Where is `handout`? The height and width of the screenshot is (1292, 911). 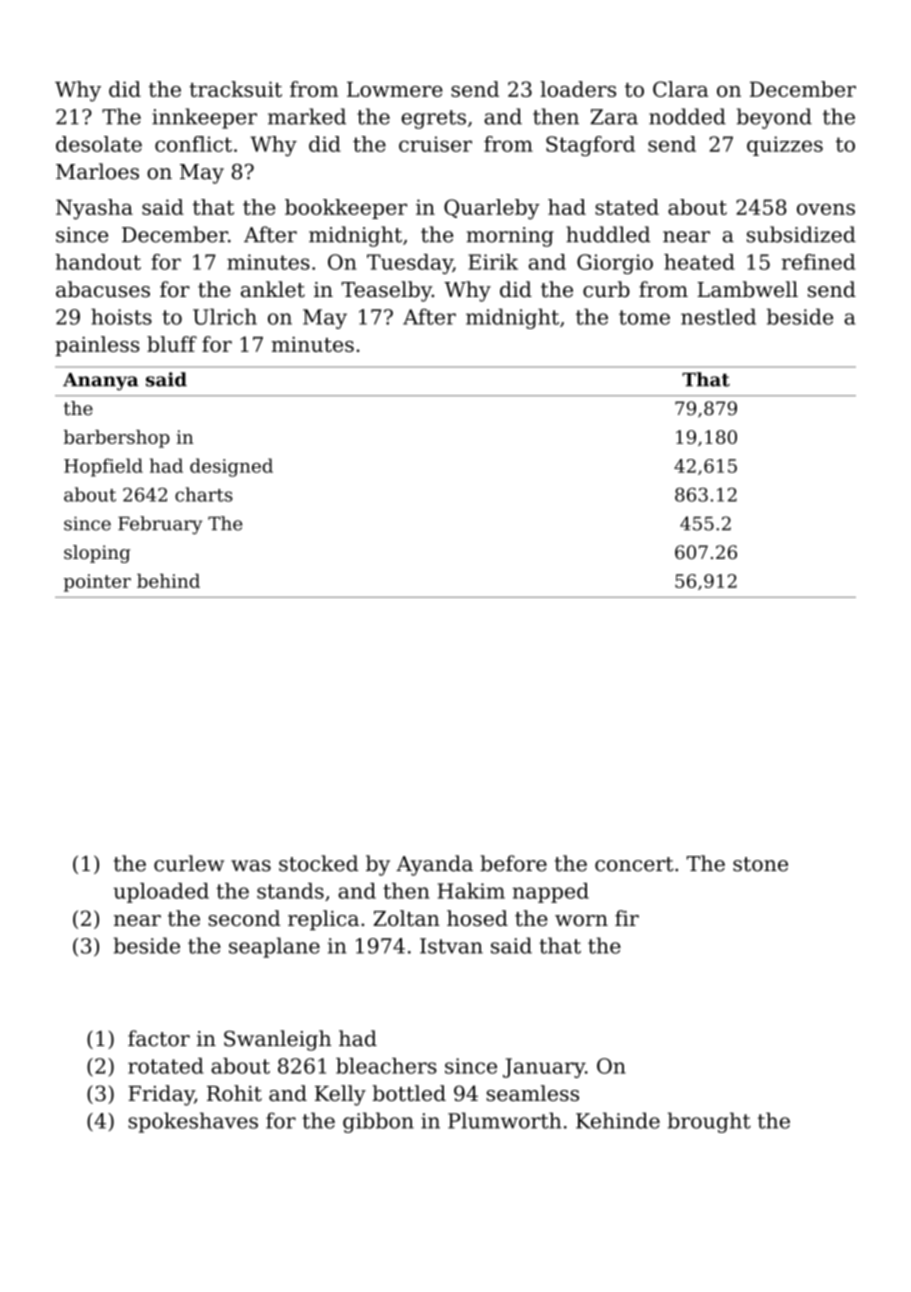
handout is located at coordinates (98, 262).
